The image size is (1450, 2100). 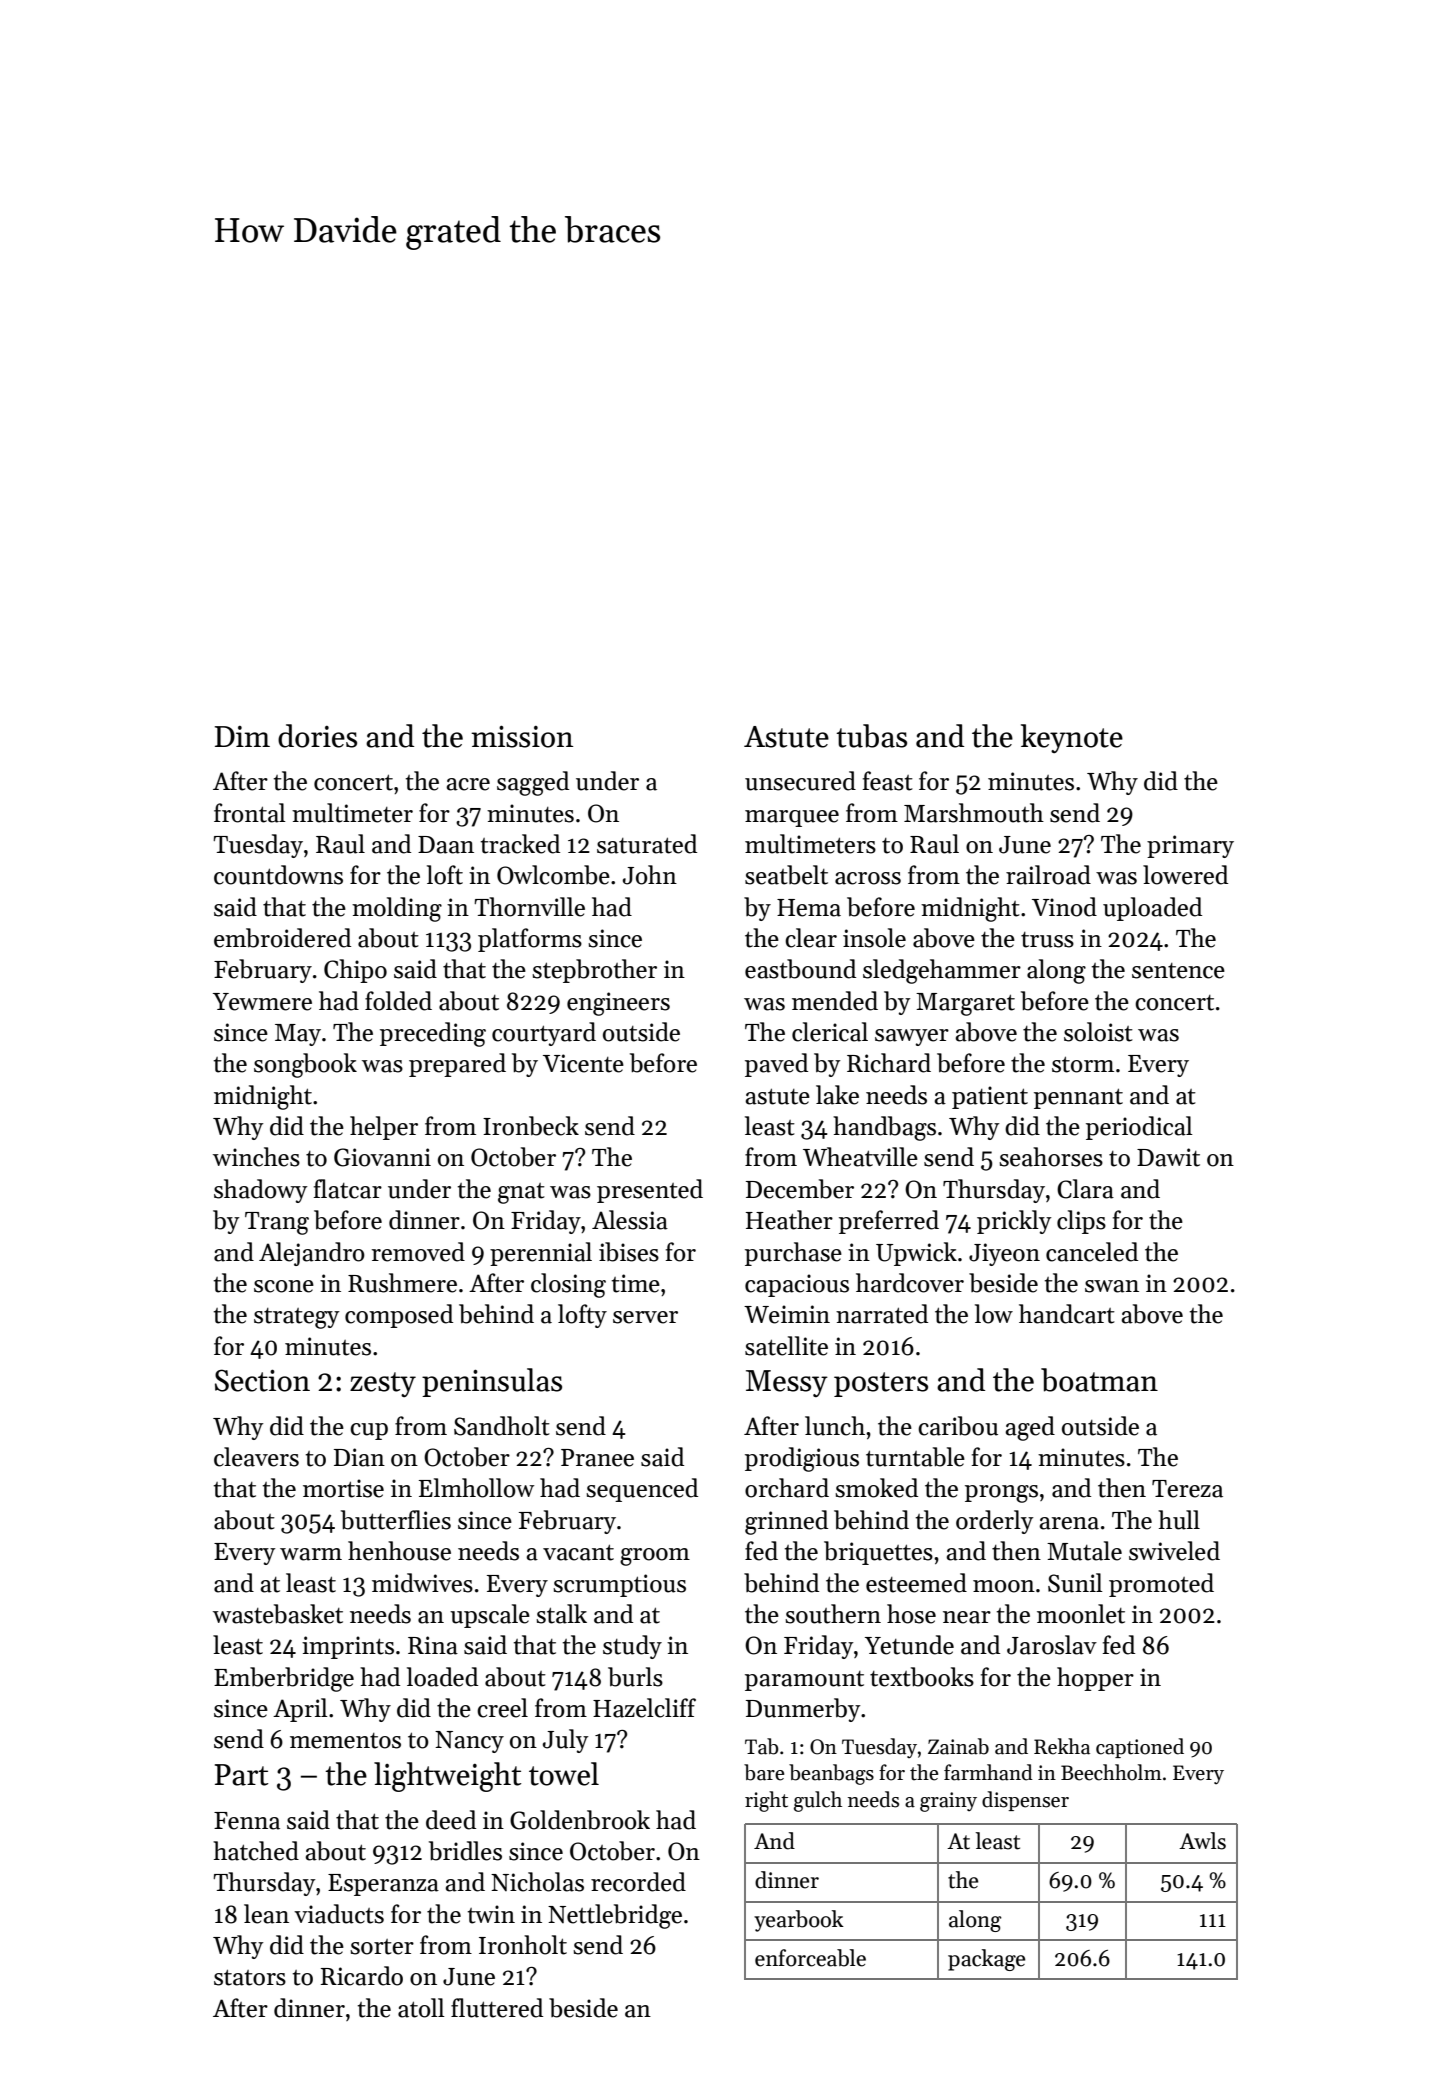 I want to click on boatman, so click(x=1099, y=1380).
